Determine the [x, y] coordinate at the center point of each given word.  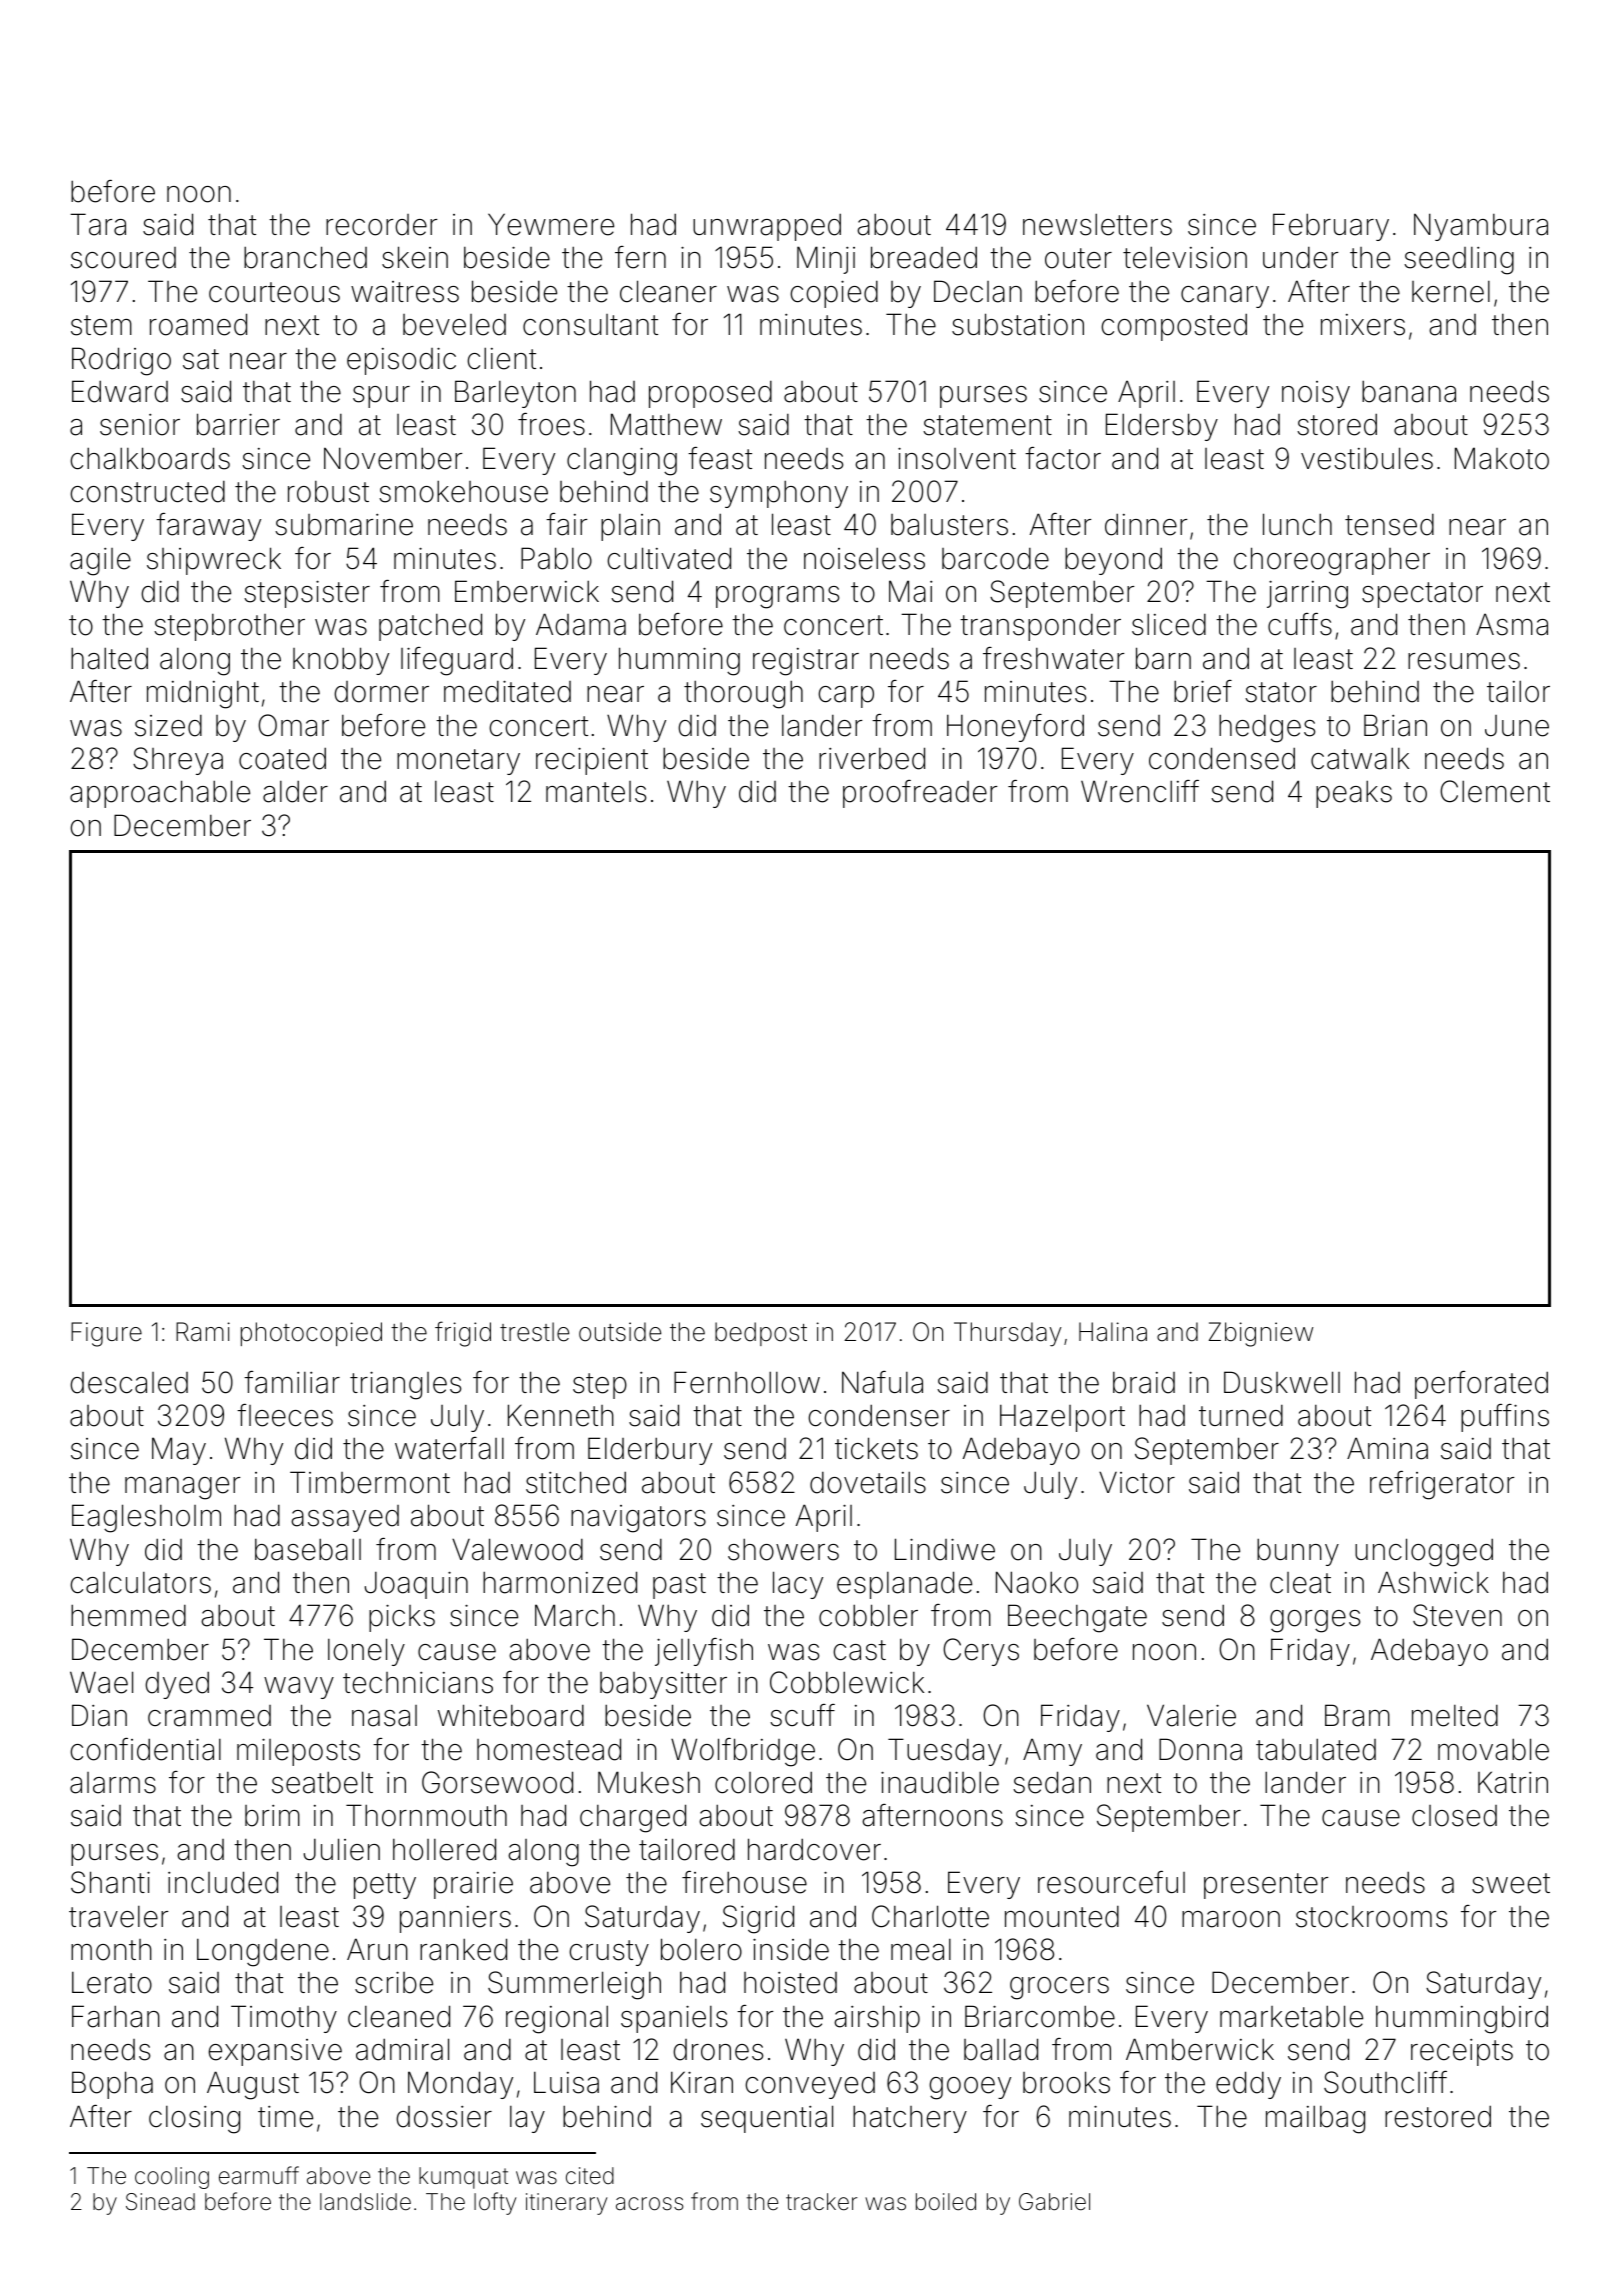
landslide [365, 2202]
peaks [1354, 794]
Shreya [178, 761]
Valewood [517, 1549]
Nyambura [1481, 227]
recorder [381, 225]
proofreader [920, 794]
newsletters [1097, 224]
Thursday [1007, 1334]
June [1517, 726]
